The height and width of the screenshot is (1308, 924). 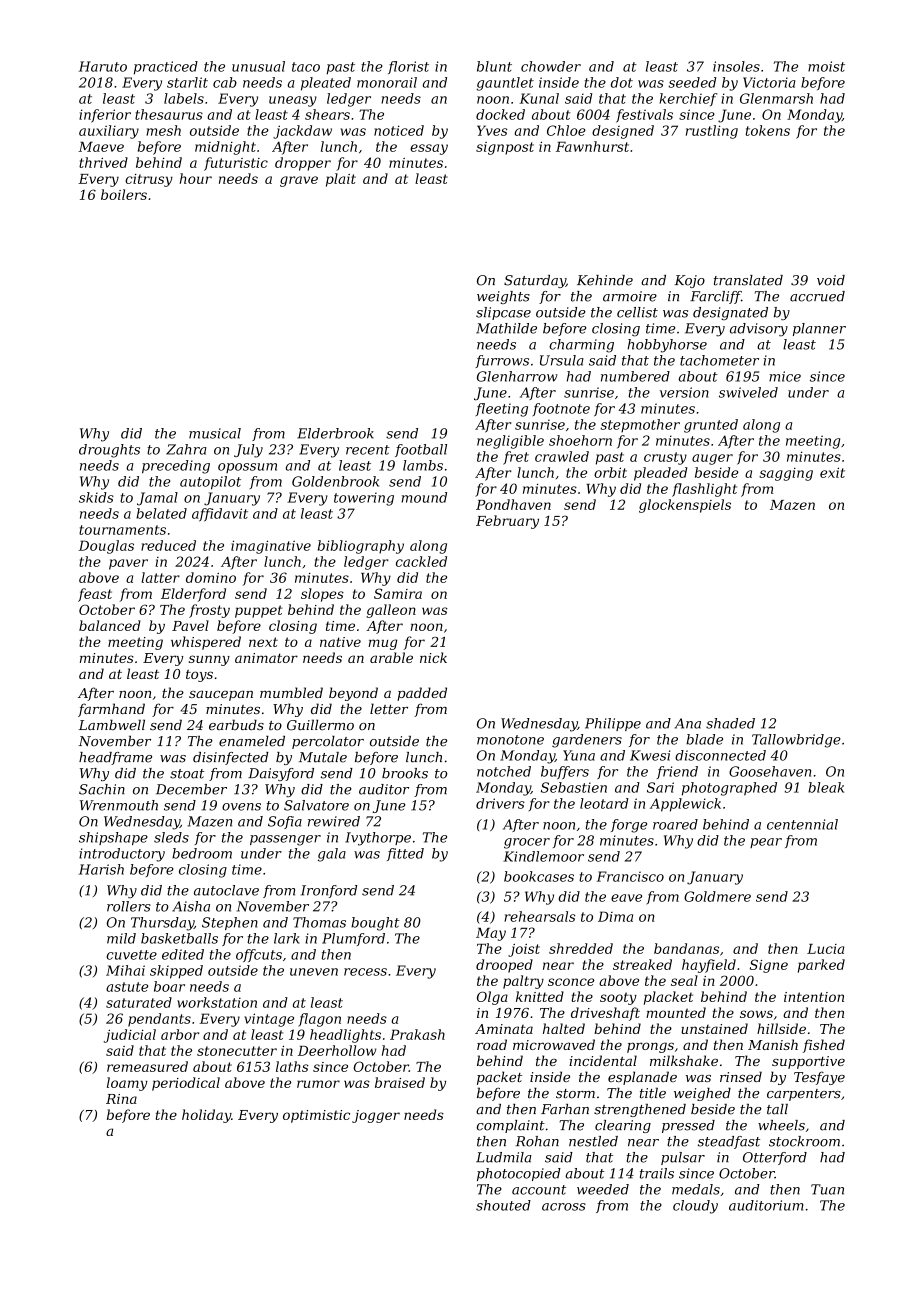 I want to click on boilers, so click(x=124, y=194).
